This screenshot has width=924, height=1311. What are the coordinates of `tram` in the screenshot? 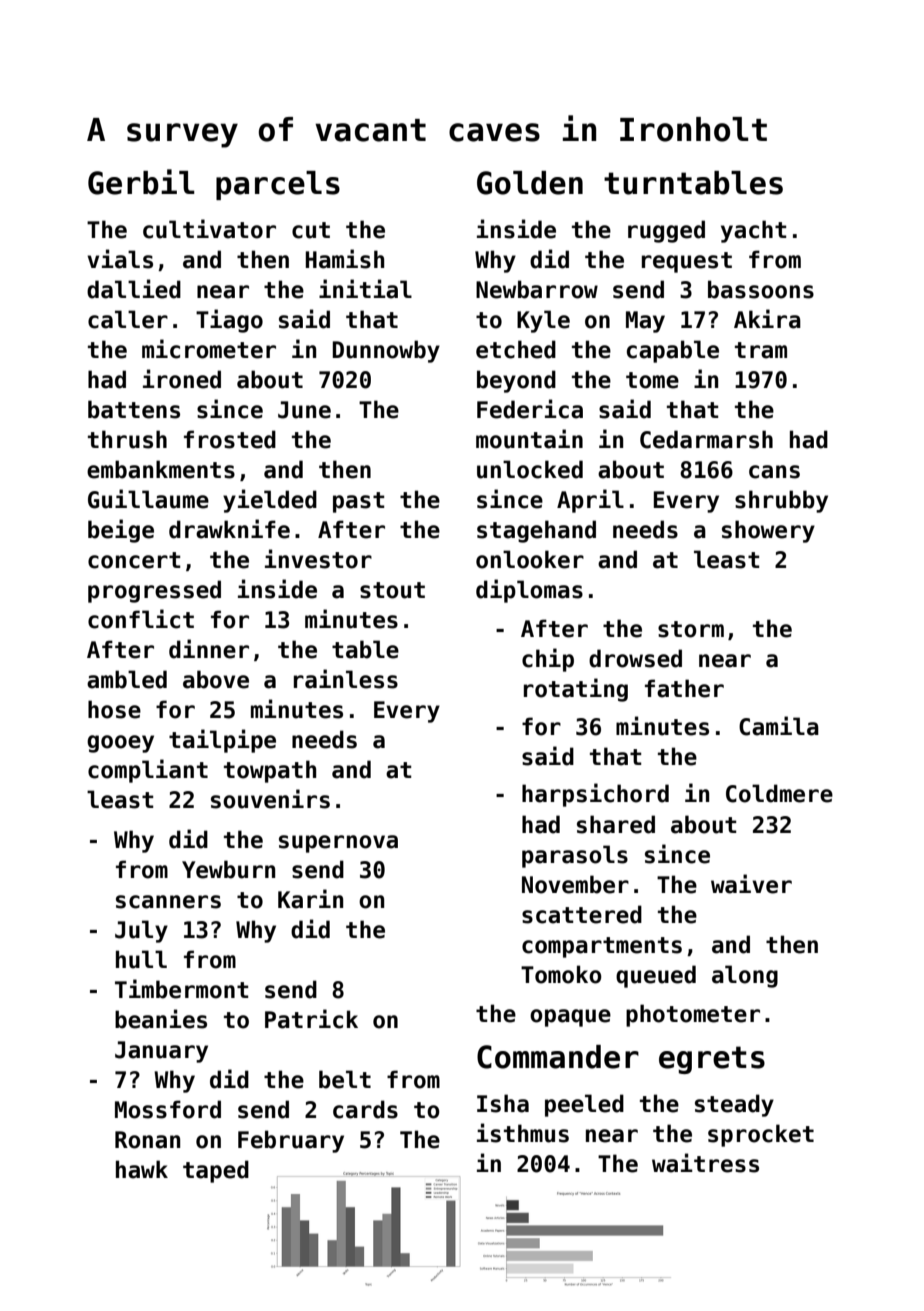 It's located at (761, 350).
